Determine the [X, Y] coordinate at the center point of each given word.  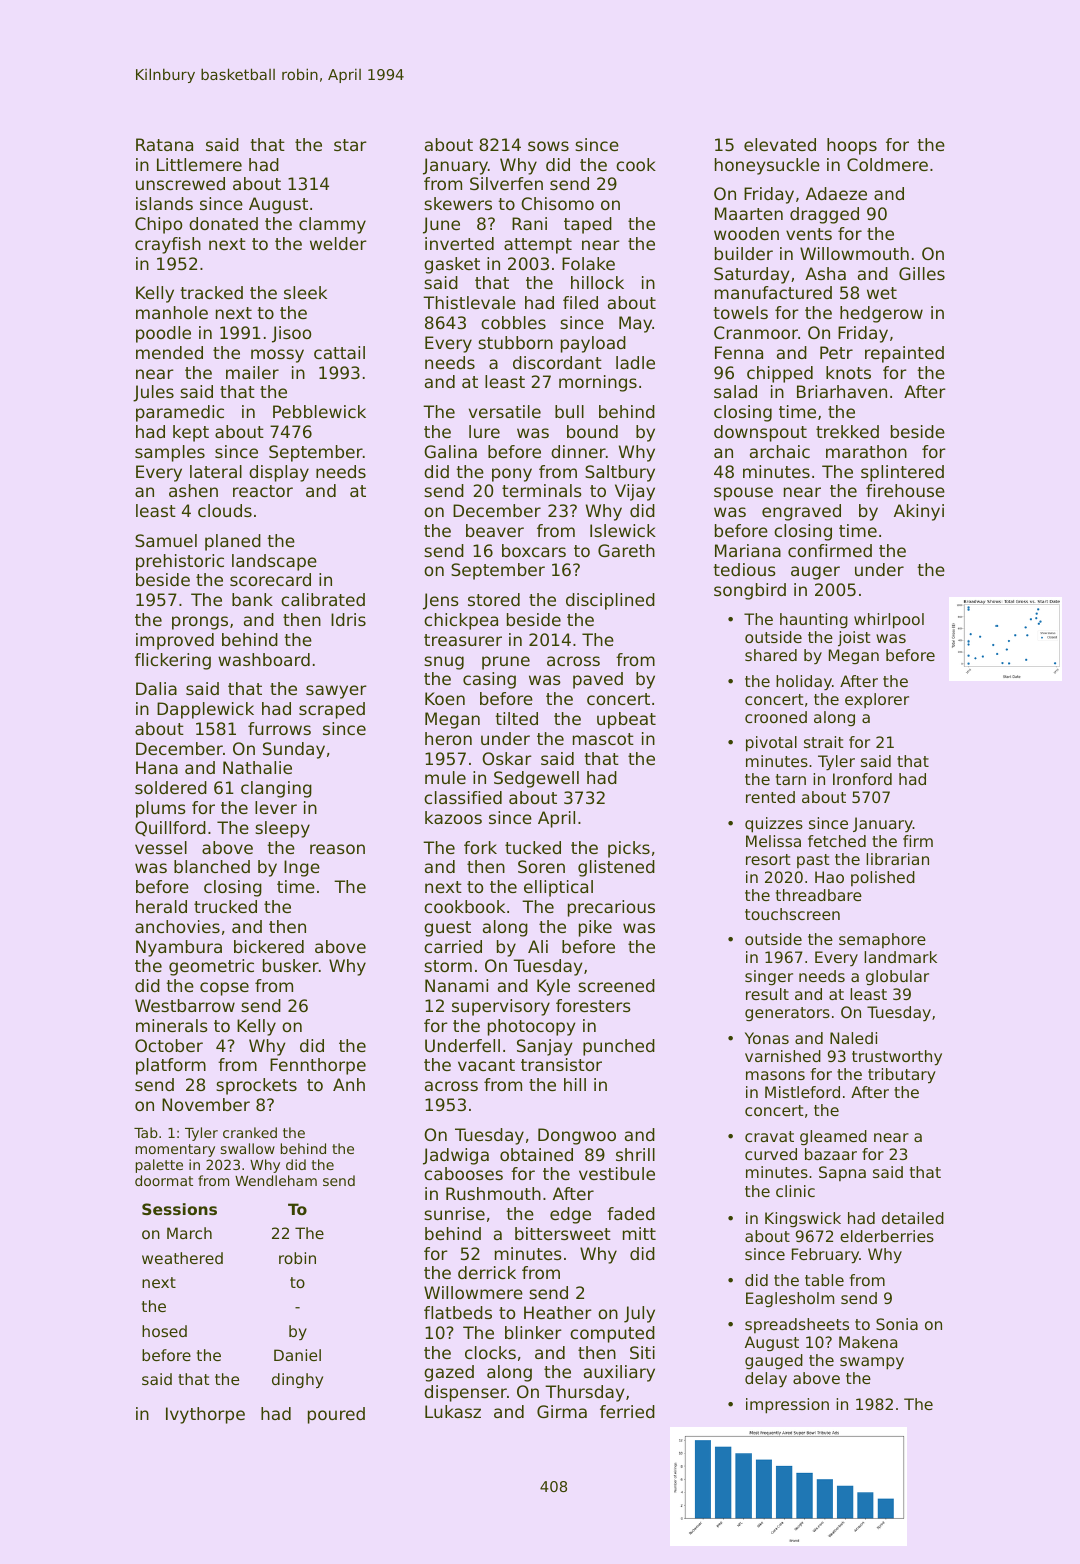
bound [592, 431]
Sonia [897, 1324]
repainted [904, 354]
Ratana [164, 144]
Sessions [179, 1209]
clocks [490, 1352]
